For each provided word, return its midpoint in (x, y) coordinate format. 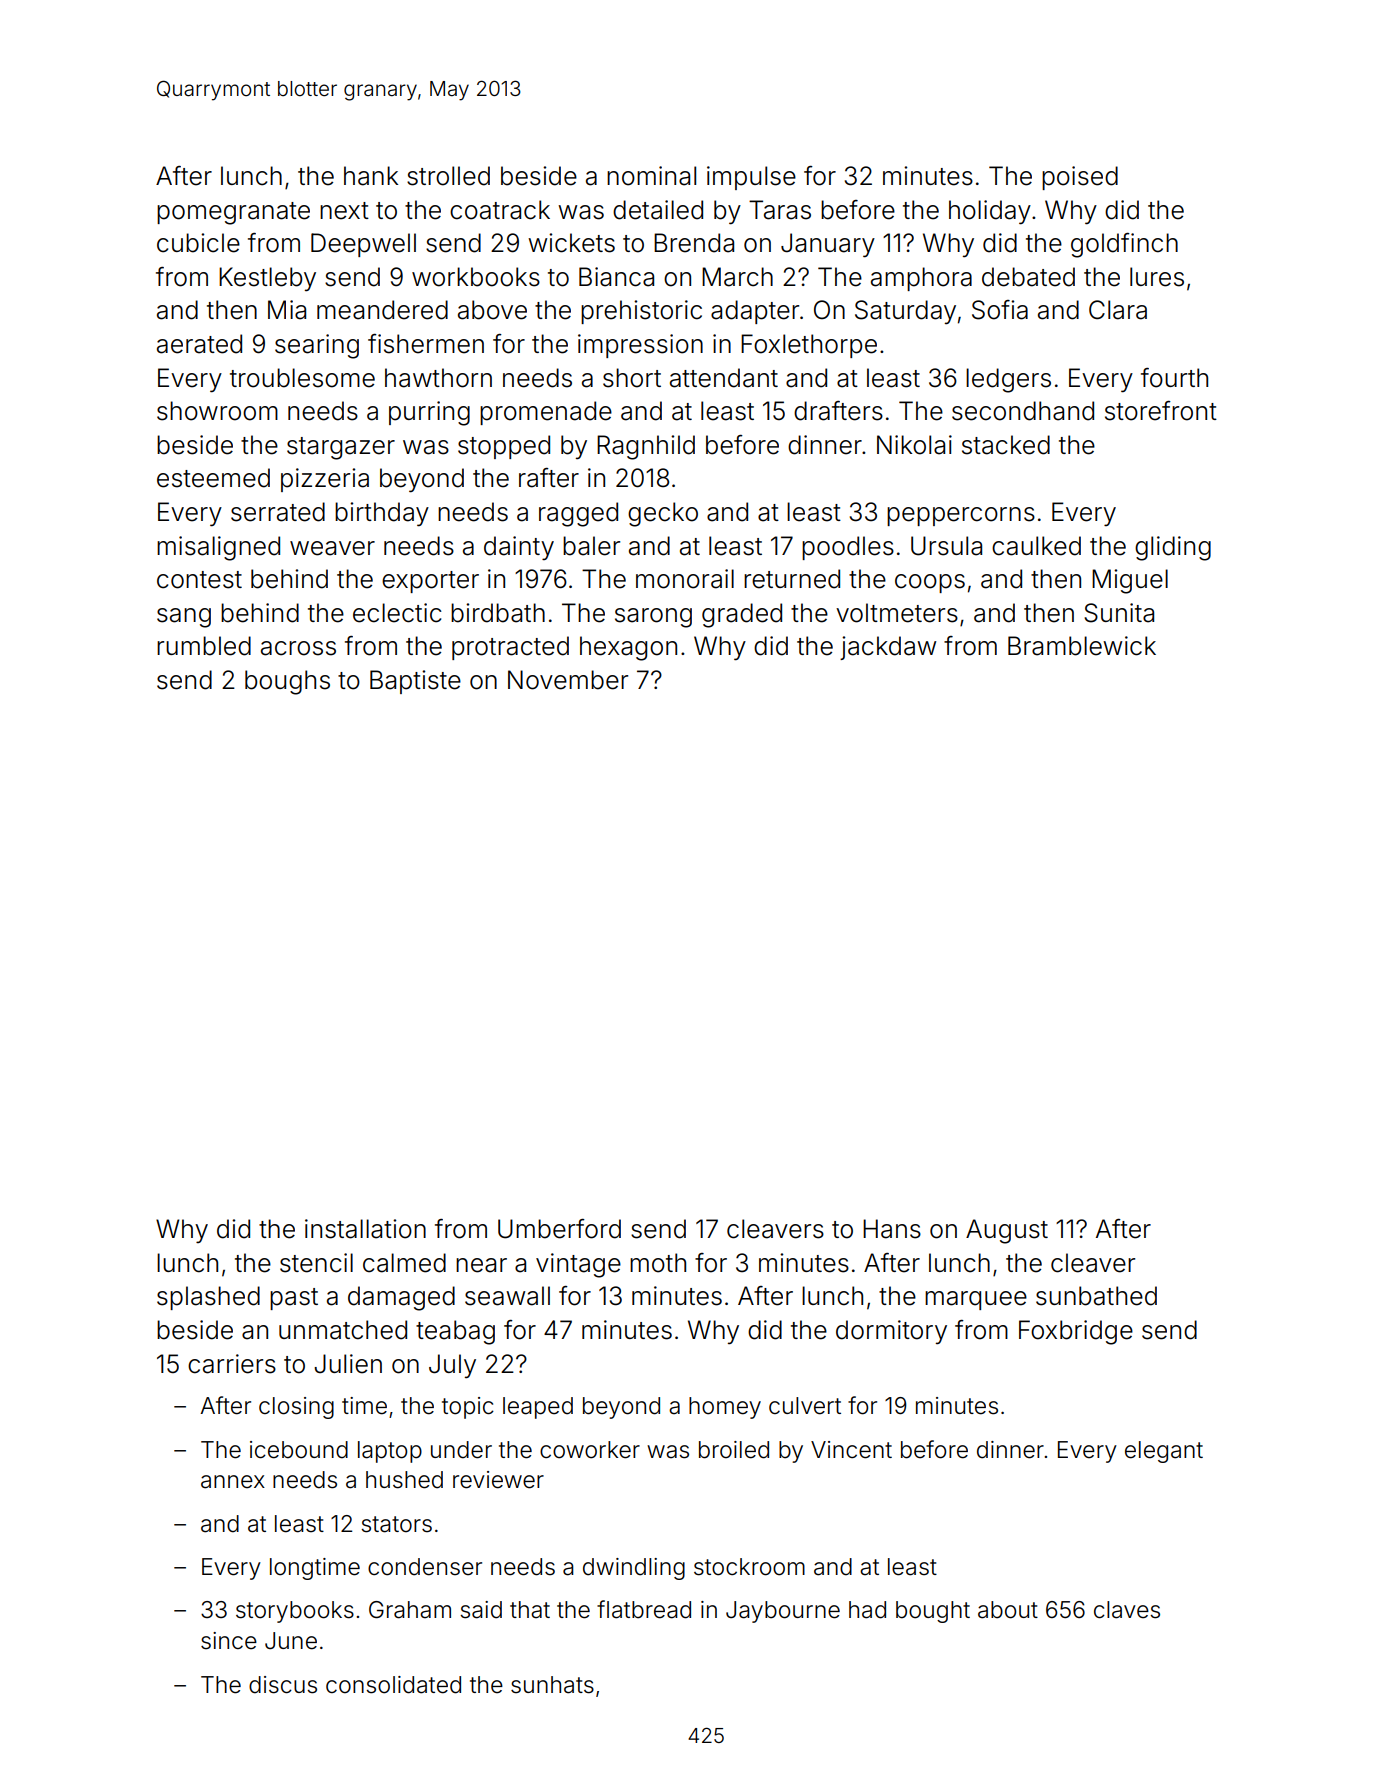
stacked (1006, 445)
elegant (1164, 1452)
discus (283, 1685)
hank (371, 176)
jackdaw (888, 648)
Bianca (616, 277)
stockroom (749, 1567)
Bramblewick (1082, 646)
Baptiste (415, 682)
